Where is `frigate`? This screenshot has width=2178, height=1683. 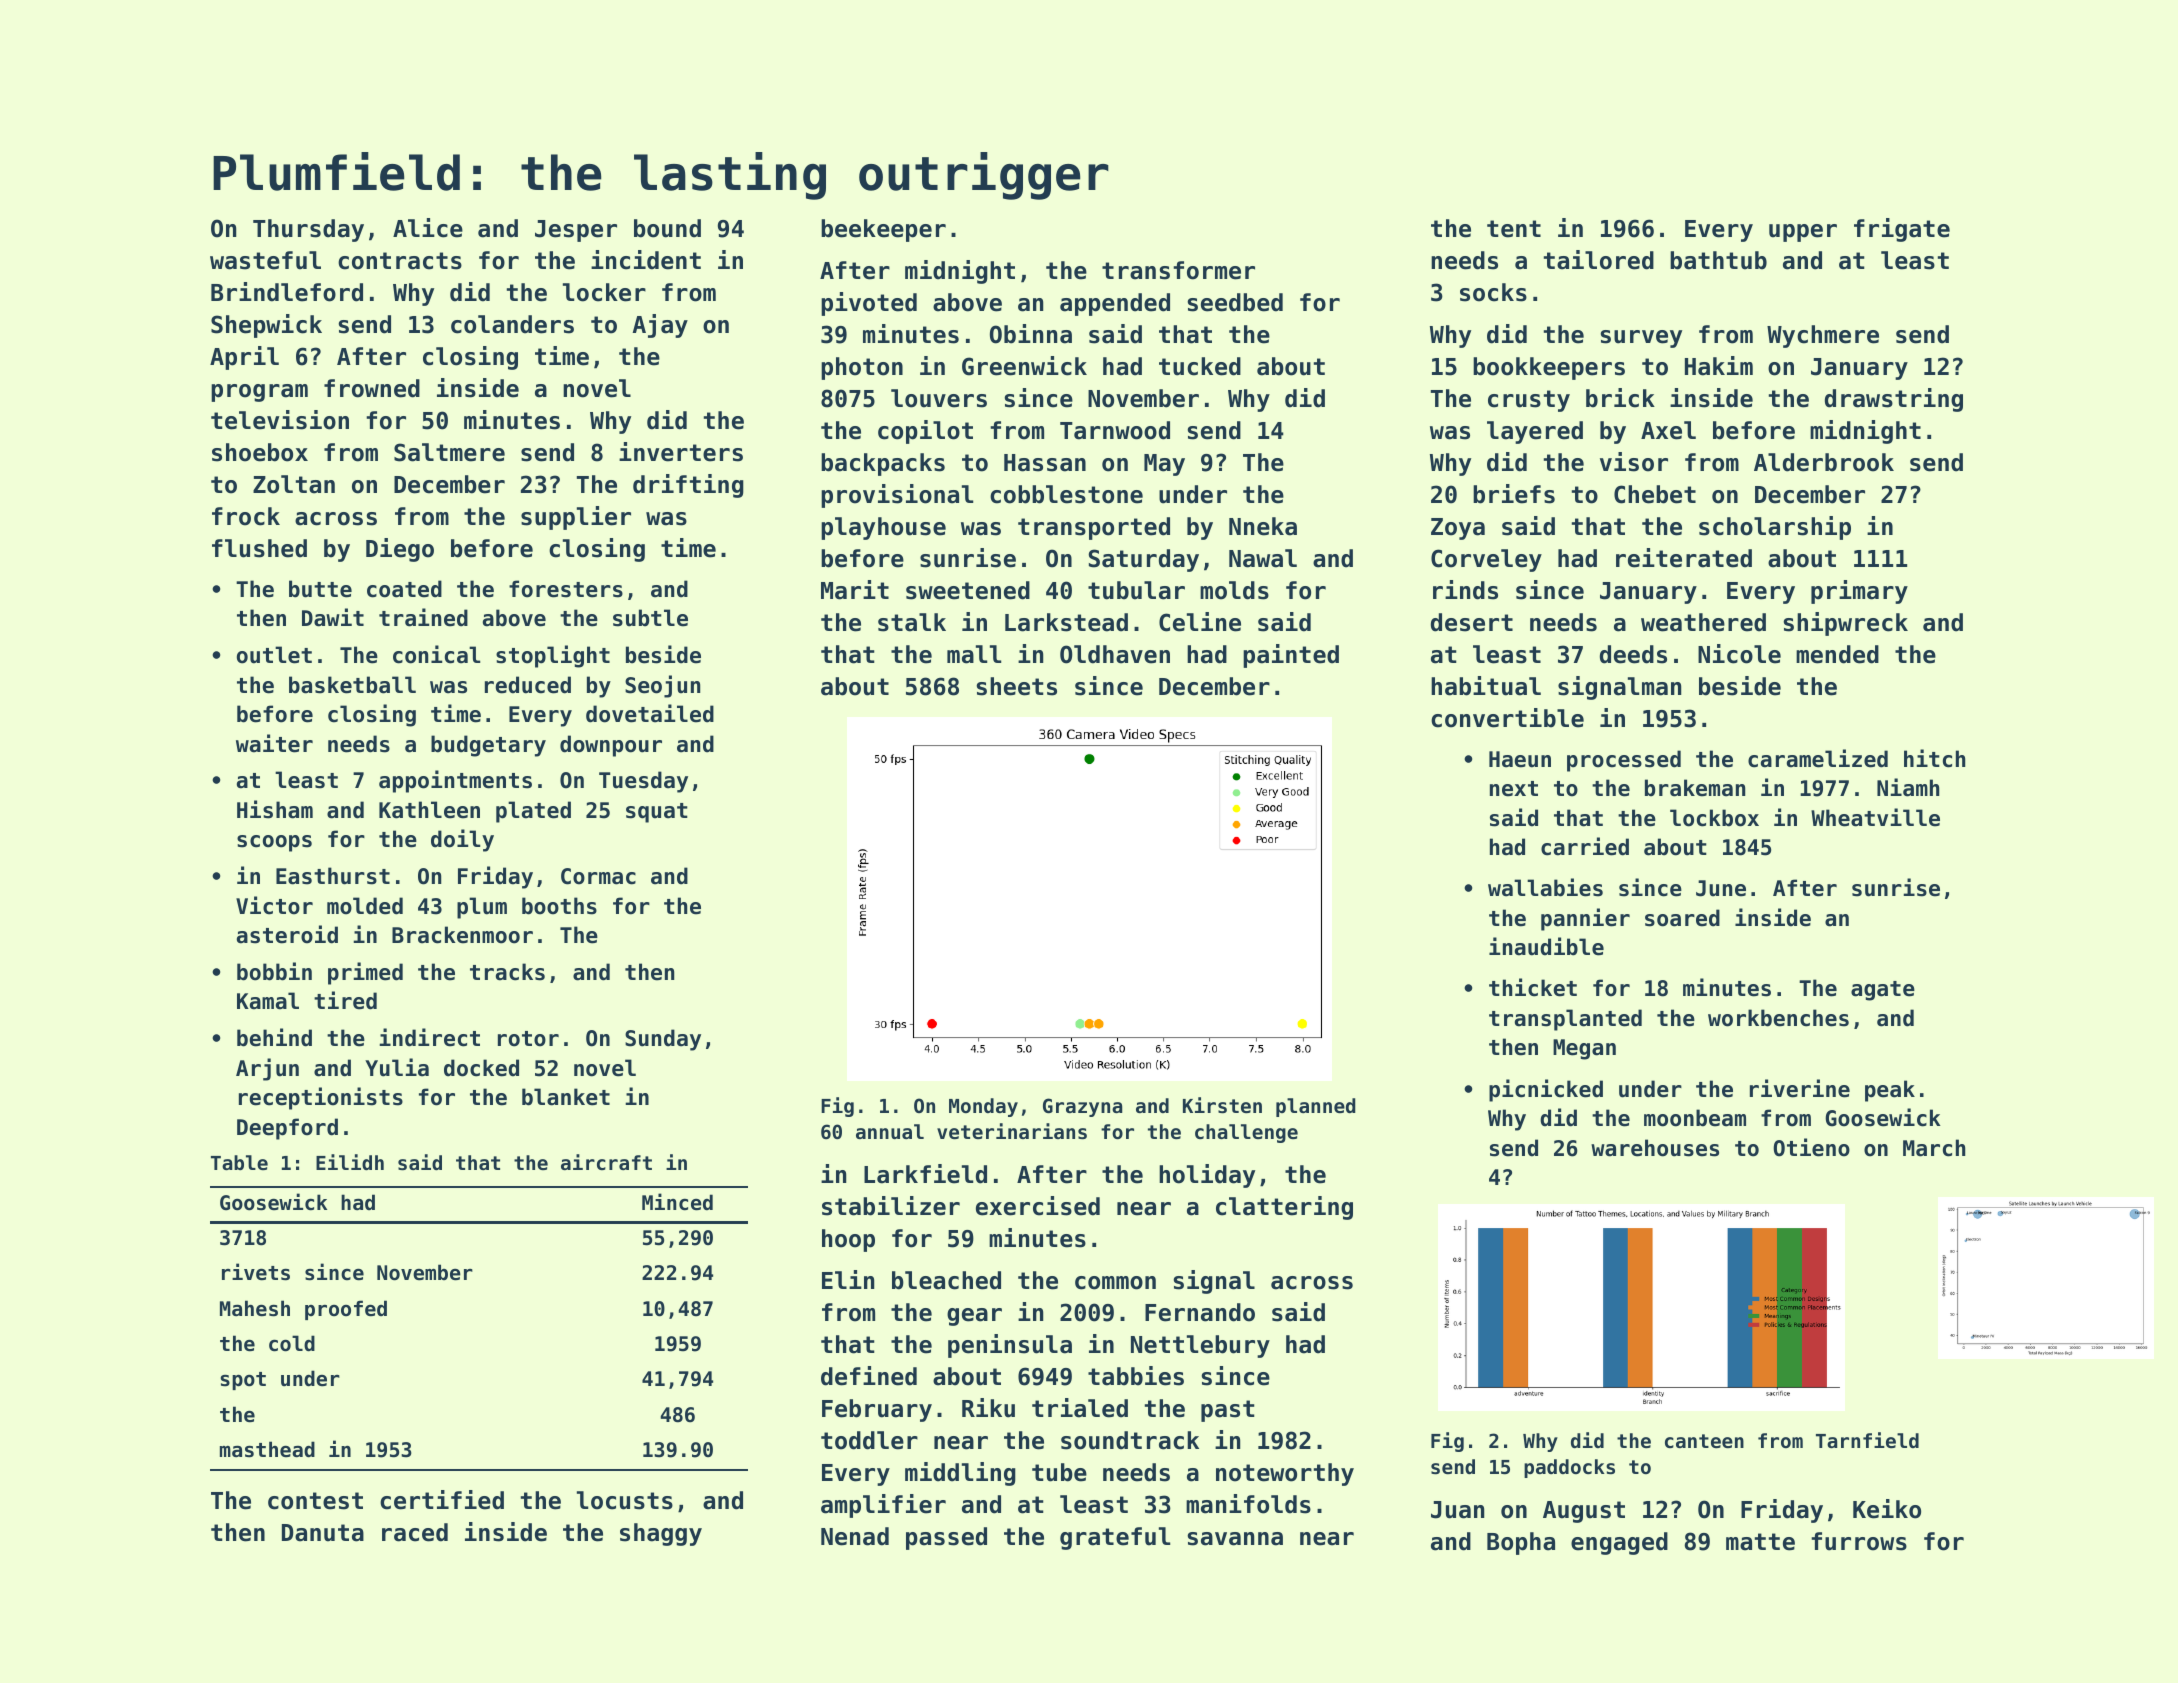
frigate is located at coordinates (1902, 230).
